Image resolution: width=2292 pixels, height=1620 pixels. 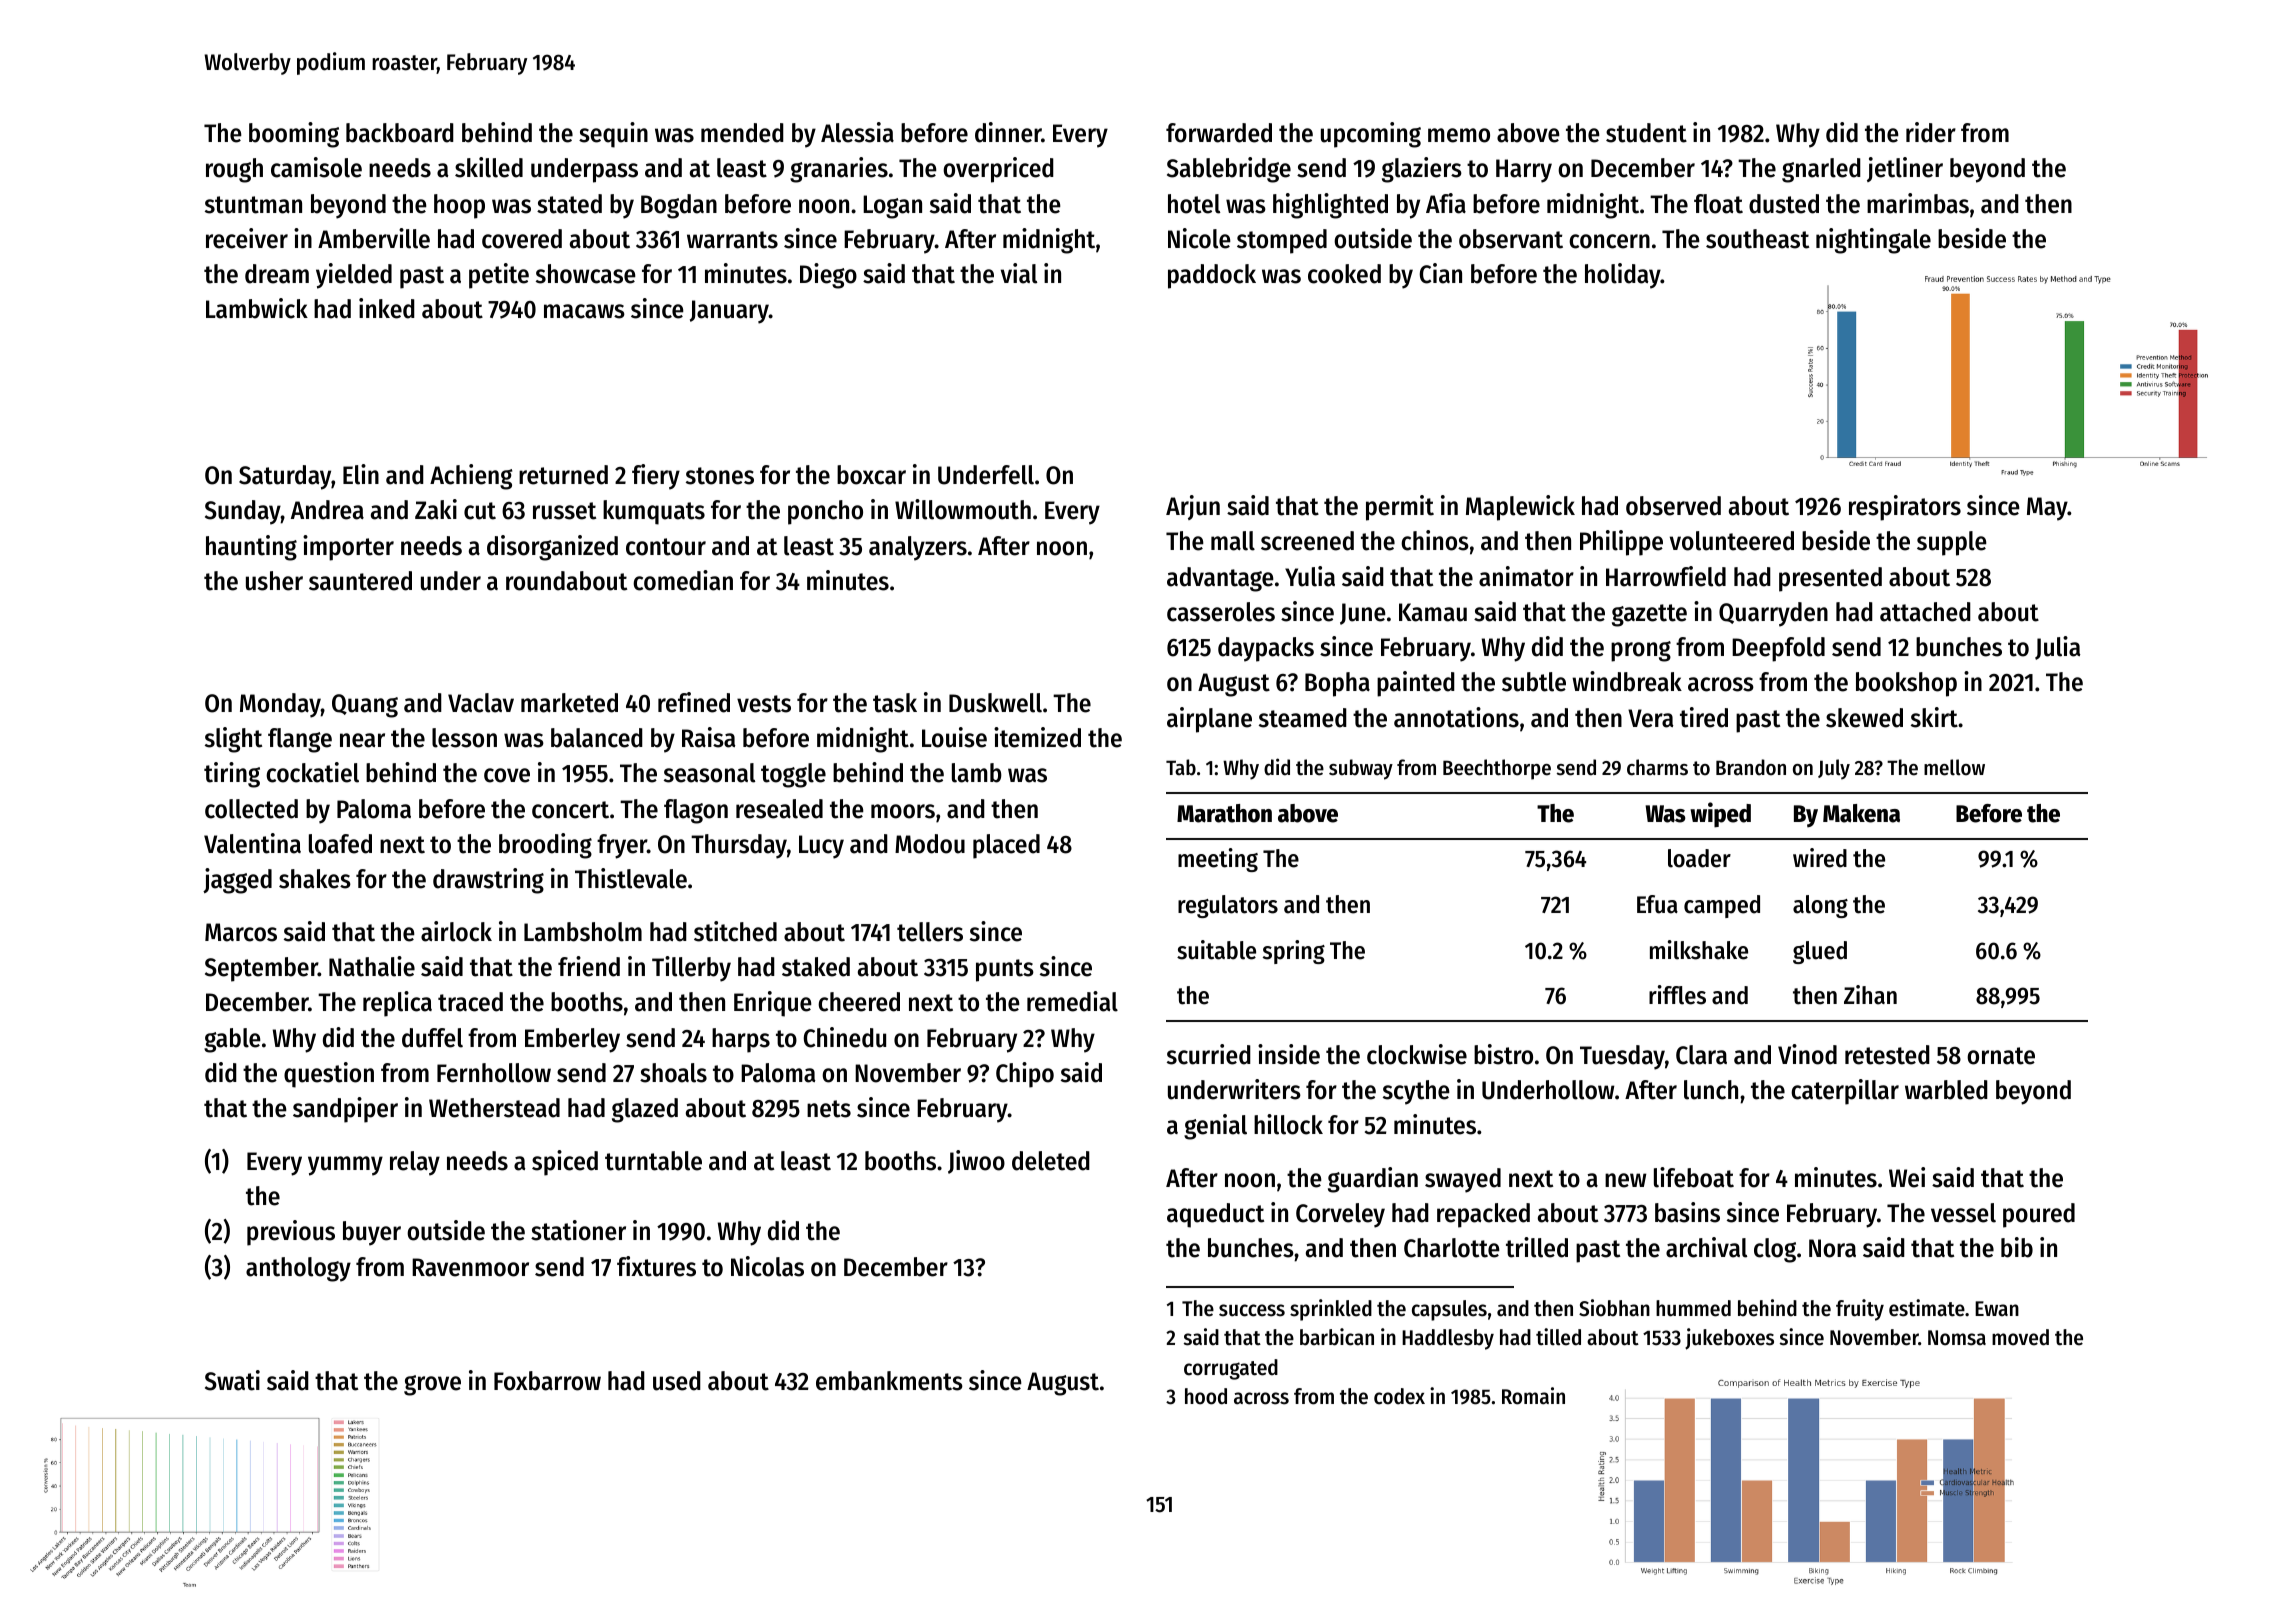 What do you see at coordinates (995, 703) in the screenshot?
I see `Duskwell` at bounding box center [995, 703].
